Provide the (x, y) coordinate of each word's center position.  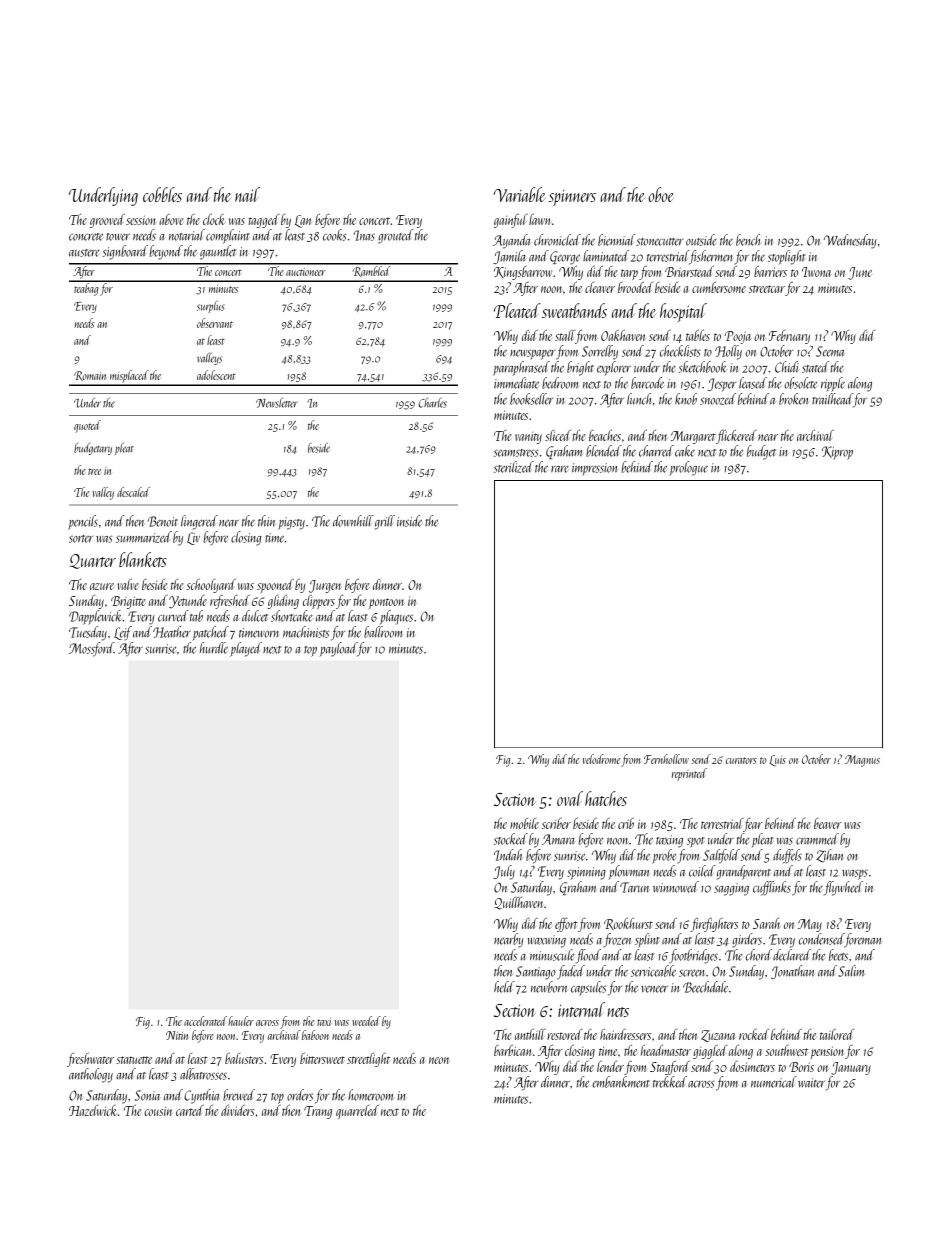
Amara (558, 839)
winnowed (676, 887)
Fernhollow (666, 759)
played (246, 649)
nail (247, 194)
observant (215, 323)
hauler (241, 1021)
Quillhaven (518, 903)
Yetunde (188, 601)
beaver (828, 823)
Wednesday (850, 241)
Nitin (177, 1035)
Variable (519, 194)
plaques (396, 617)
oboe (661, 194)
